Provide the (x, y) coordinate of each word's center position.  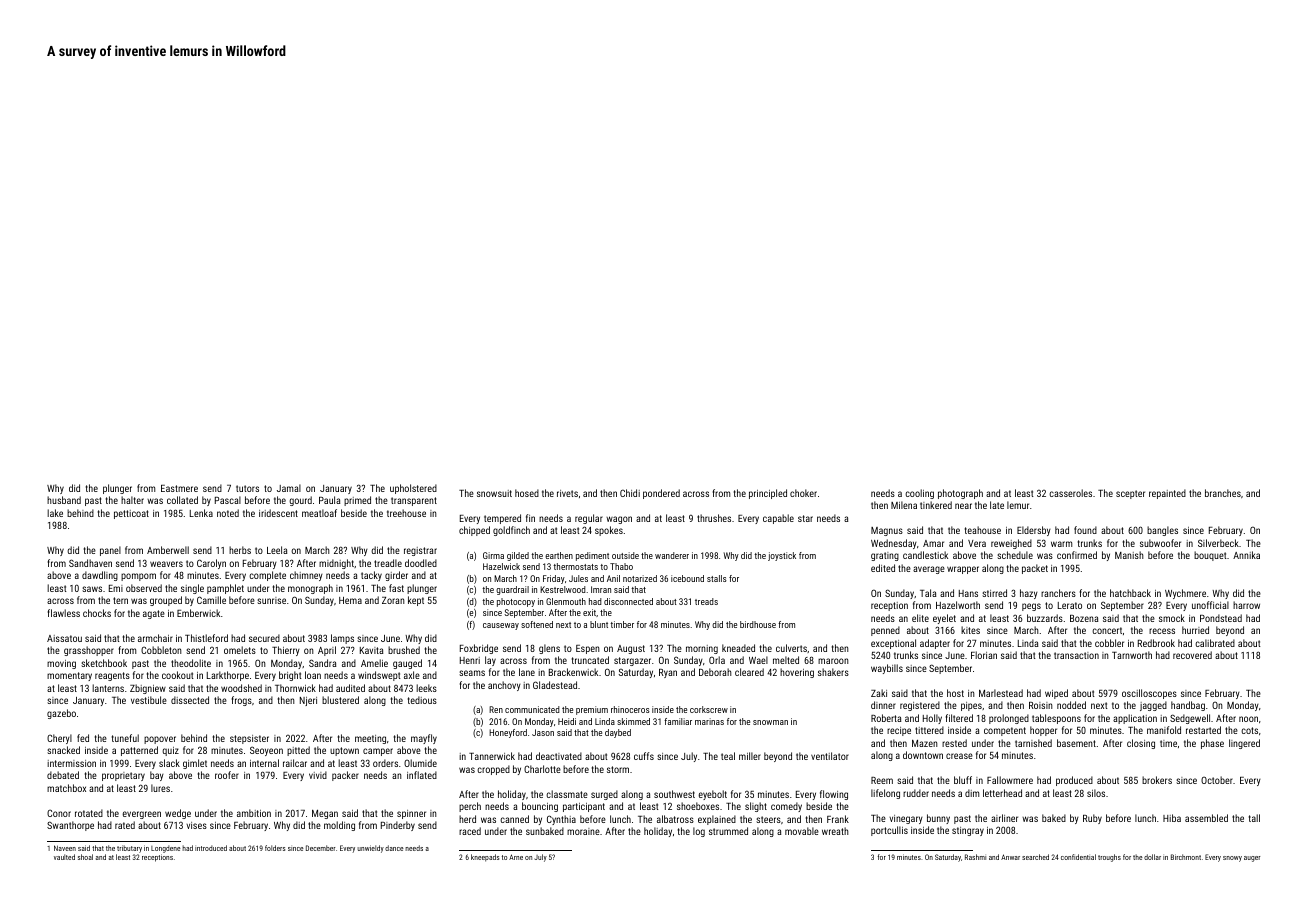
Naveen (65, 848)
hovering (797, 673)
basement (1076, 743)
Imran (601, 589)
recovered (1192, 655)
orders (385, 763)
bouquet (1210, 556)
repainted (1167, 494)
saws (92, 589)
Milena (904, 505)
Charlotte (542, 769)
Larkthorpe (228, 676)
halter (132, 500)
